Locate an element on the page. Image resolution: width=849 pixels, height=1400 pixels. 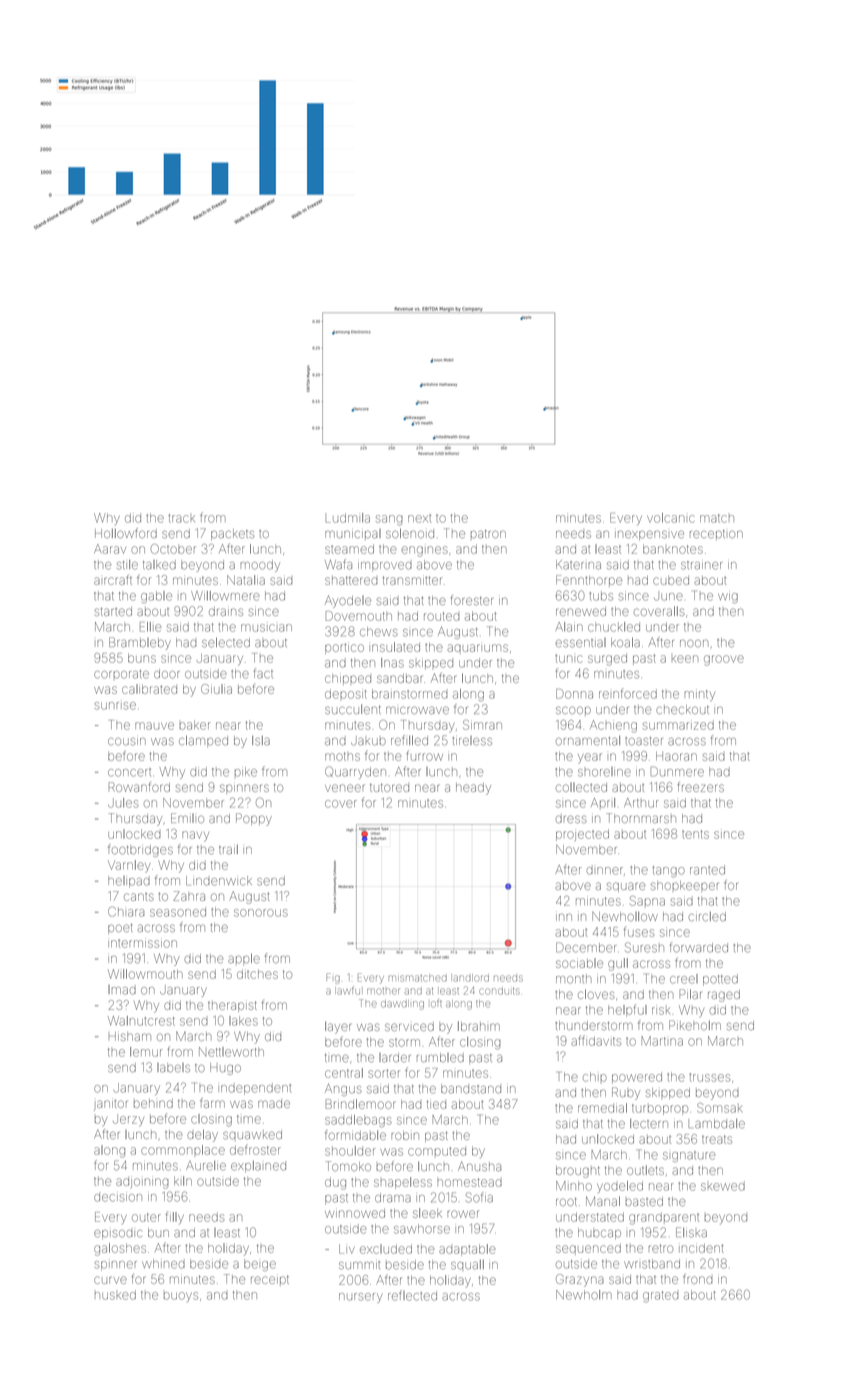
collected is located at coordinates (581, 787).
